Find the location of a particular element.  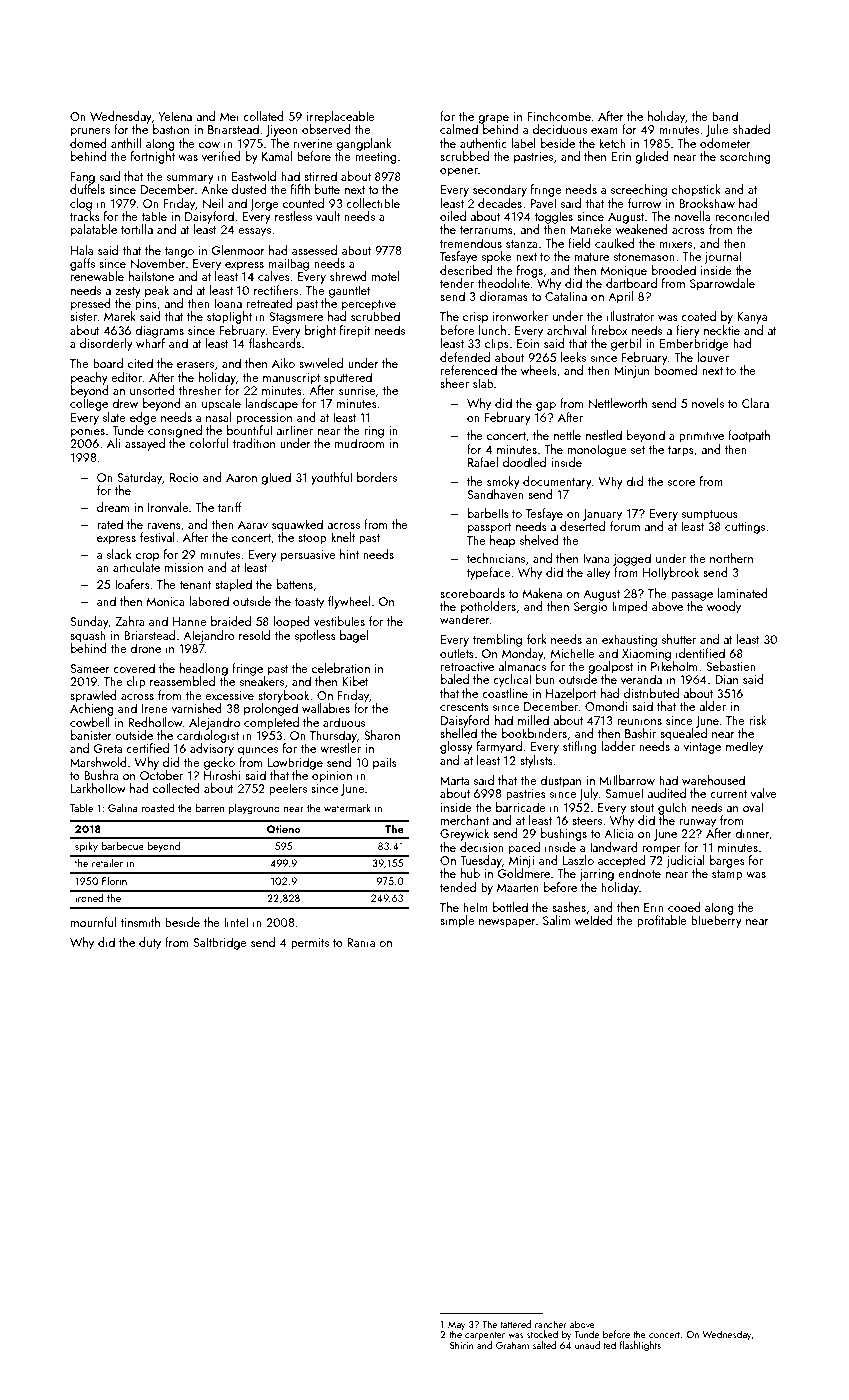

reassembled is located at coordinates (182, 681).
